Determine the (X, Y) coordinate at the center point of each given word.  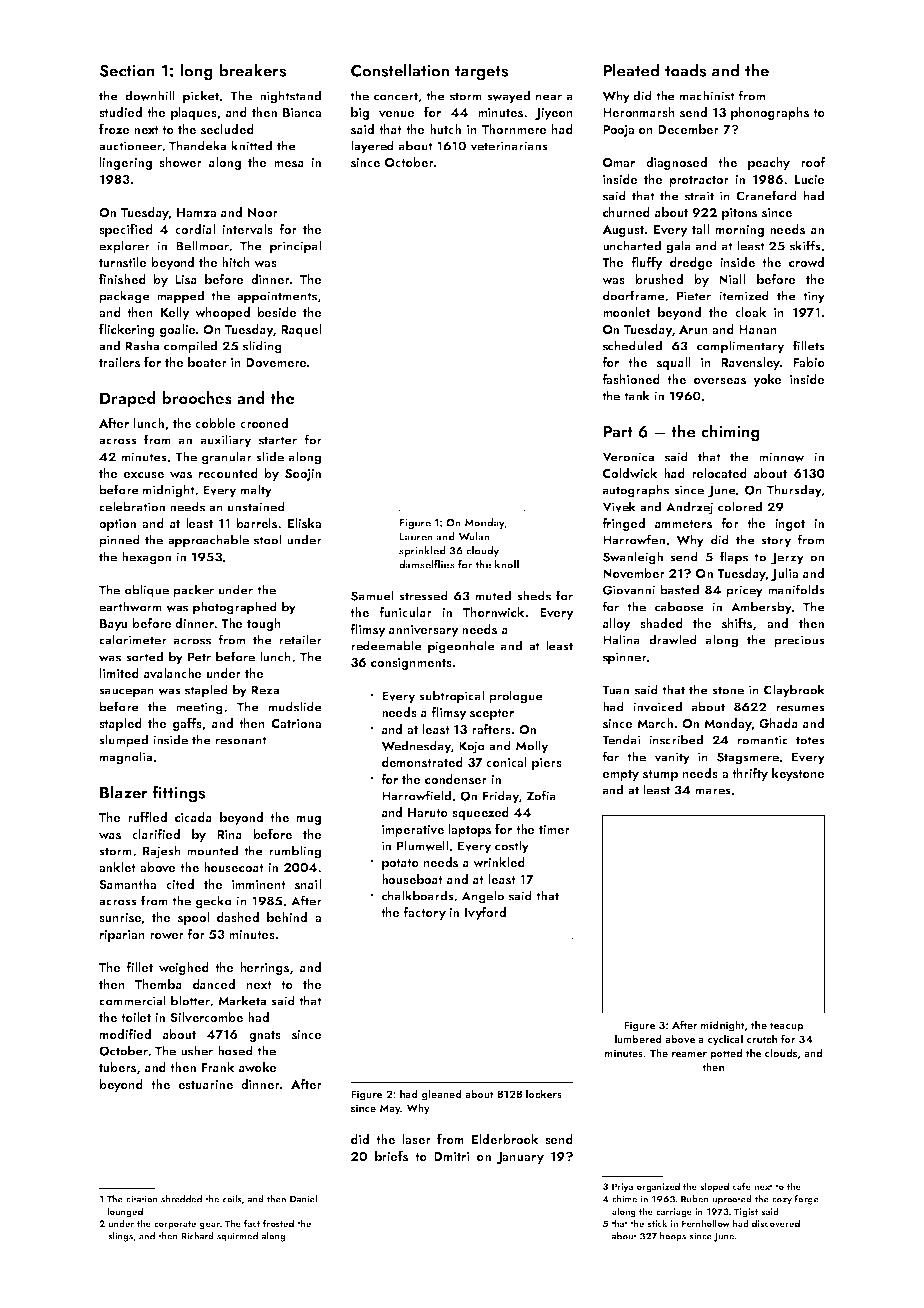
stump (660, 775)
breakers (252, 70)
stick (657, 1223)
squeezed (480, 813)
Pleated (631, 70)
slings (121, 1237)
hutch (445, 129)
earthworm (130, 606)
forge (806, 1200)
